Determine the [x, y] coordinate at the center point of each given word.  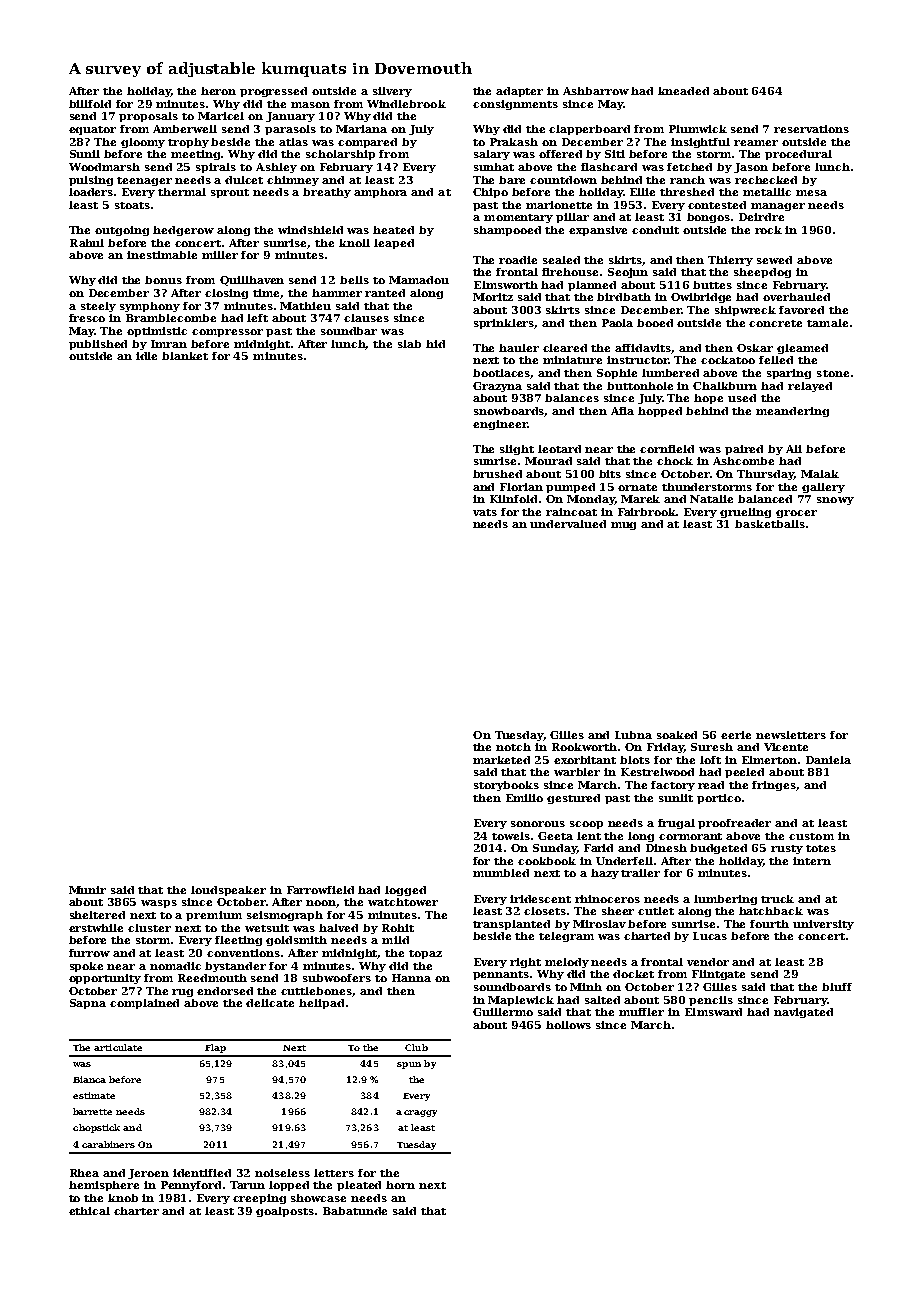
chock [675, 461]
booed [655, 323]
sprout [230, 193]
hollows [568, 1025]
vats [485, 512]
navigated [803, 1013]
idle [146, 356]
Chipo [490, 193]
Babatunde [355, 1211]
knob [123, 1198]
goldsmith [296, 941]
